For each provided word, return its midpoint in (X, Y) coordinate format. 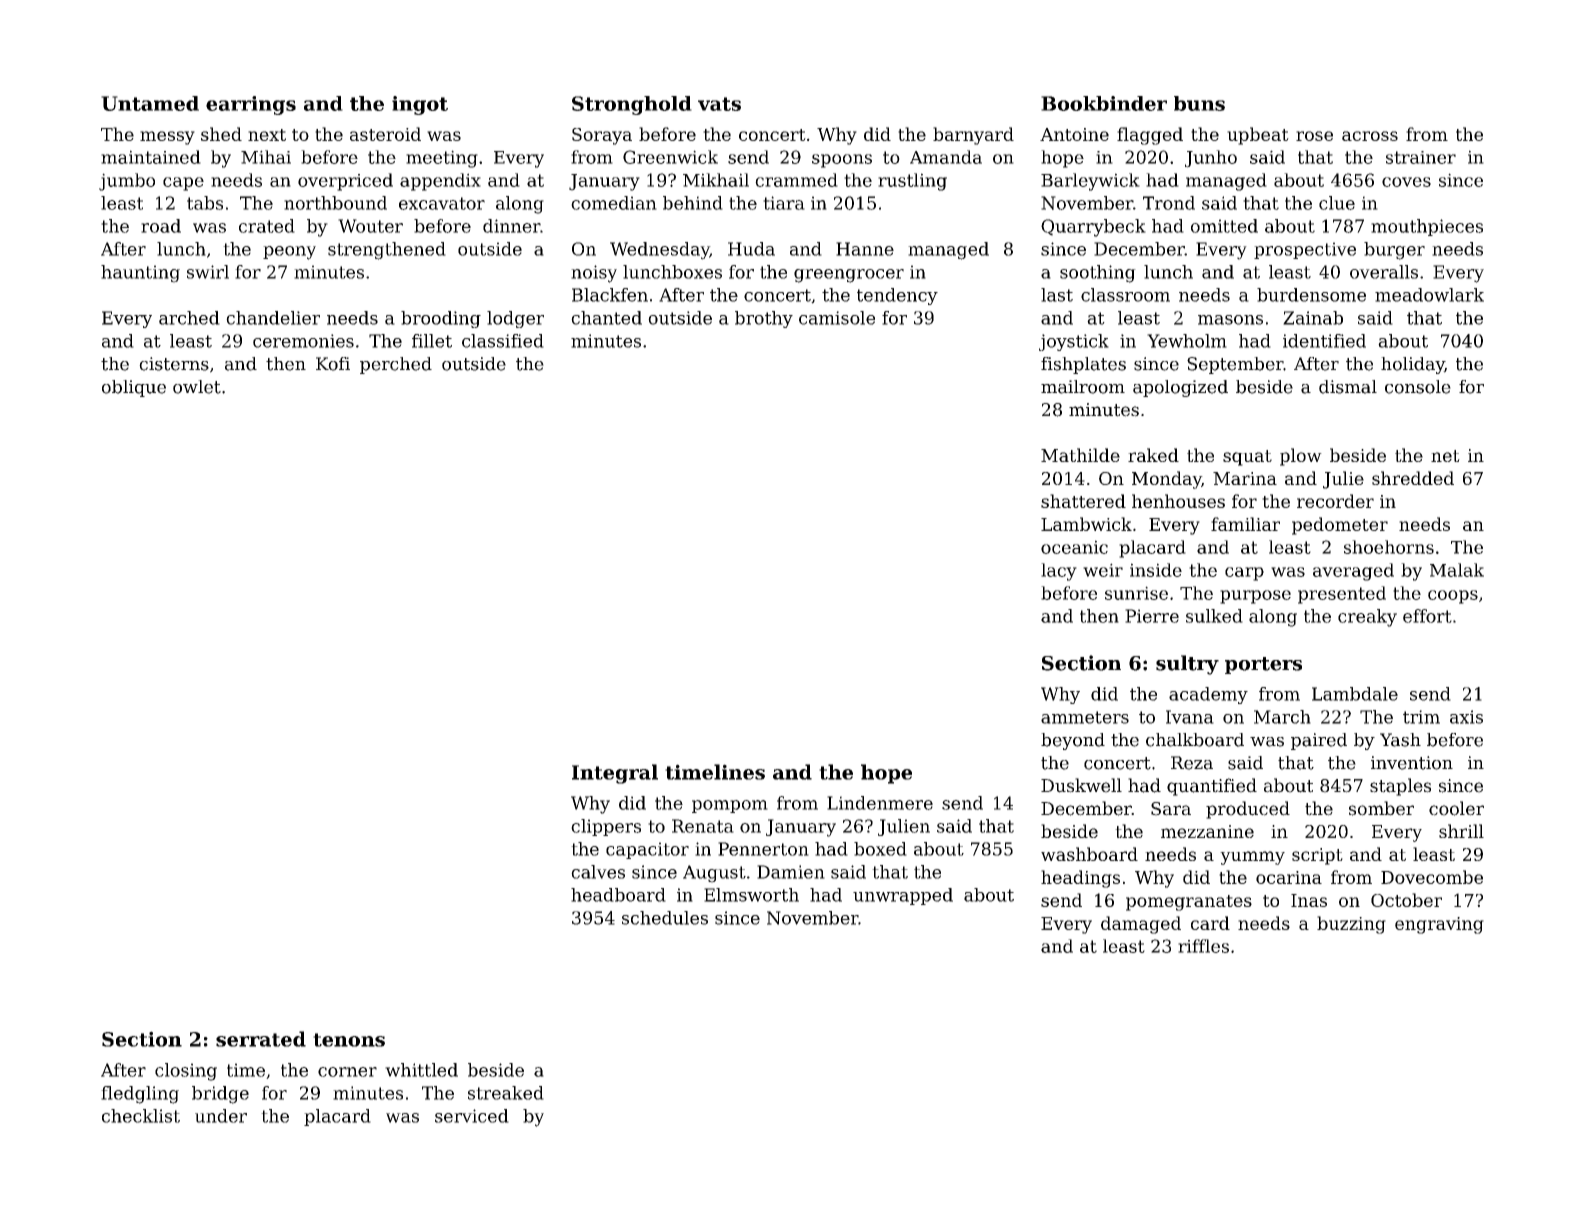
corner (347, 1072)
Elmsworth (751, 895)
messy (167, 138)
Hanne (865, 249)
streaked (506, 1093)
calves (598, 872)
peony (289, 253)
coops (1453, 597)
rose (1314, 136)
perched (396, 365)
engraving (1439, 925)
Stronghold (632, 105)
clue (1337, 203)
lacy (1059, 572)
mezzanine (1207, 831)
